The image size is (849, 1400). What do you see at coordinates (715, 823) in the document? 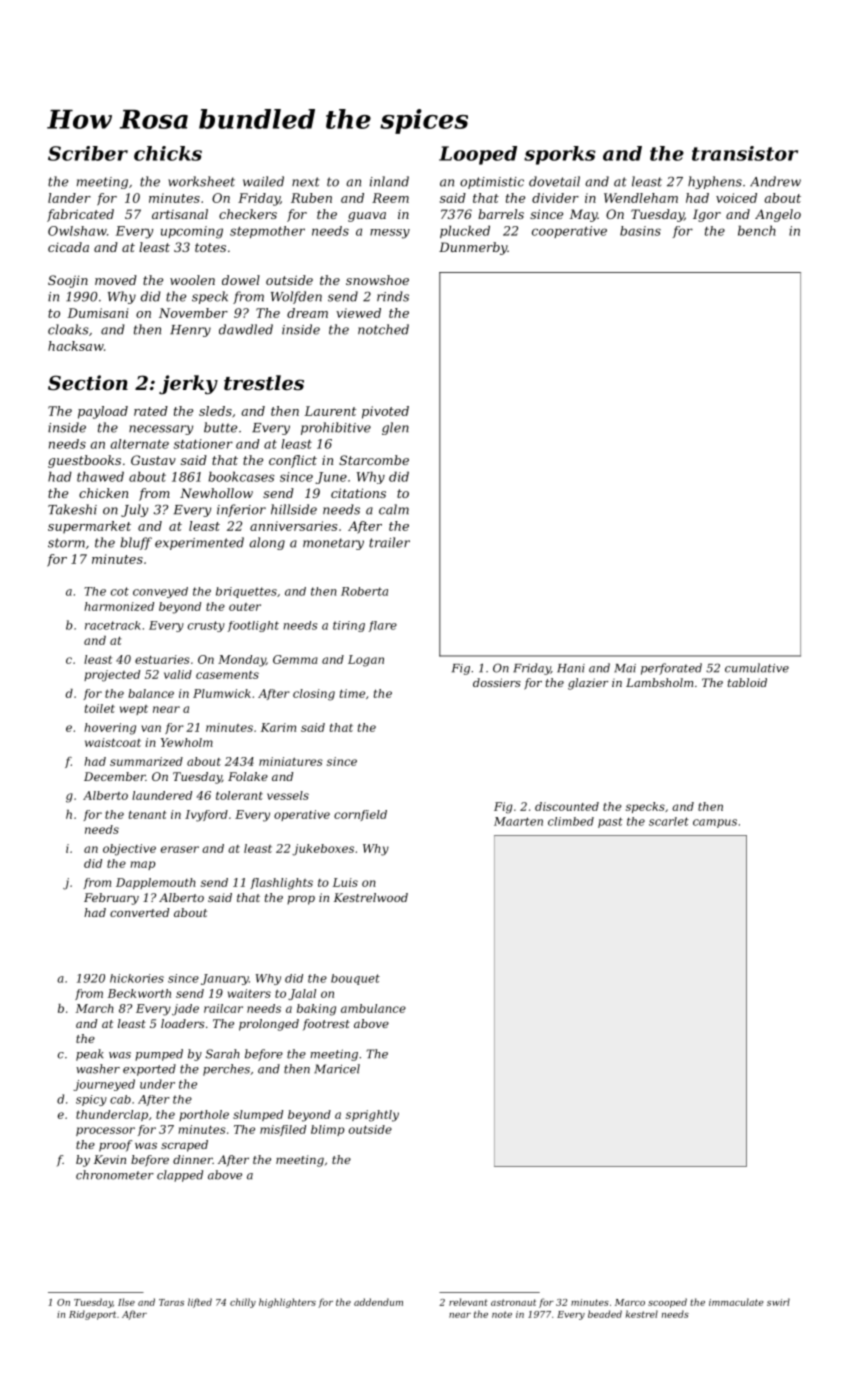
I see `campus` at bounding box center [715, 823].
